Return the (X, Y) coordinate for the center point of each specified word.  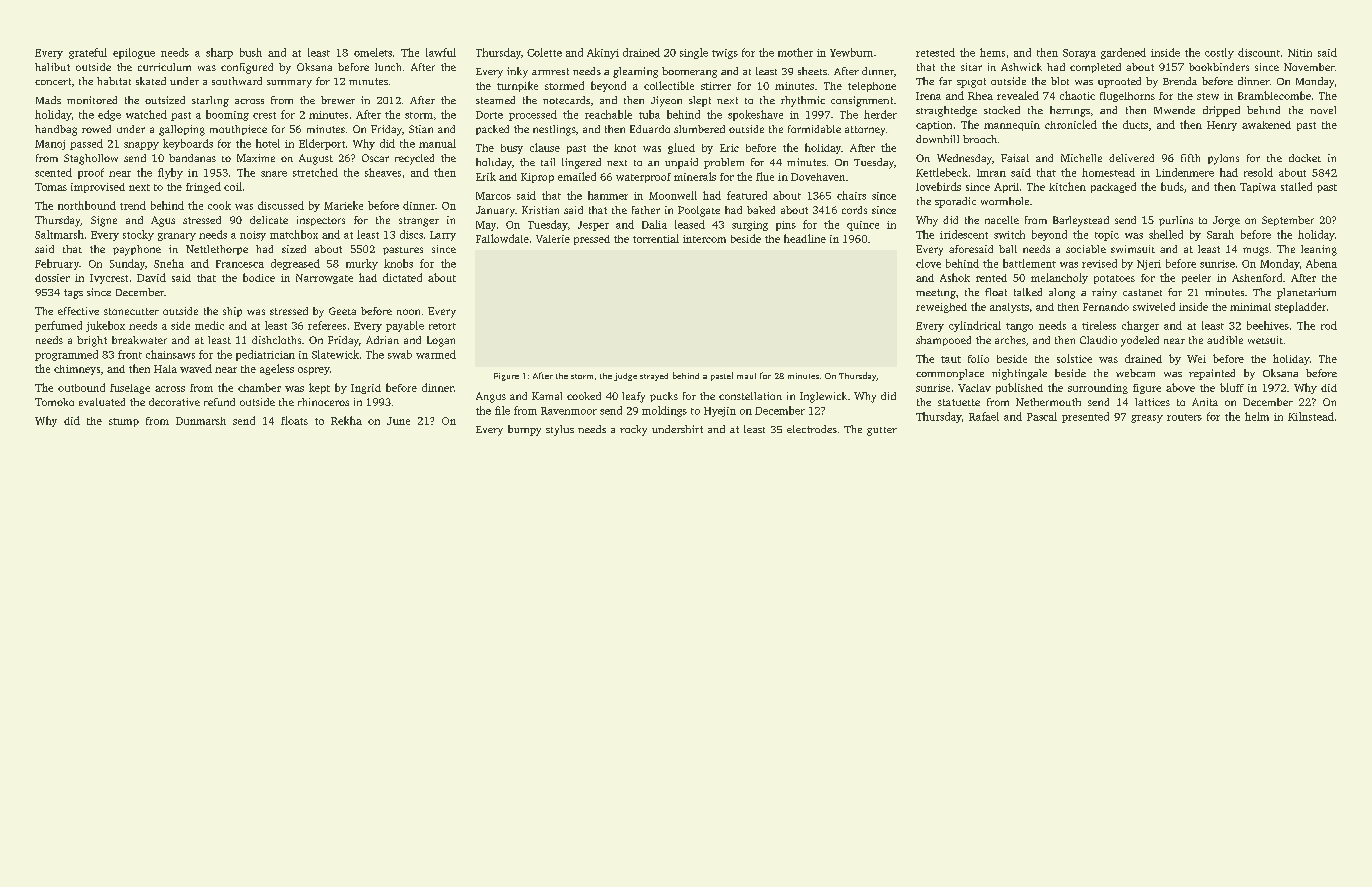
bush (251, 52)
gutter (882, 431)
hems (992, 52)
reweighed (941, 308)
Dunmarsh (201, 421)
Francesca (240, 264)
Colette (544, 52)
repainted (1212, 374)
